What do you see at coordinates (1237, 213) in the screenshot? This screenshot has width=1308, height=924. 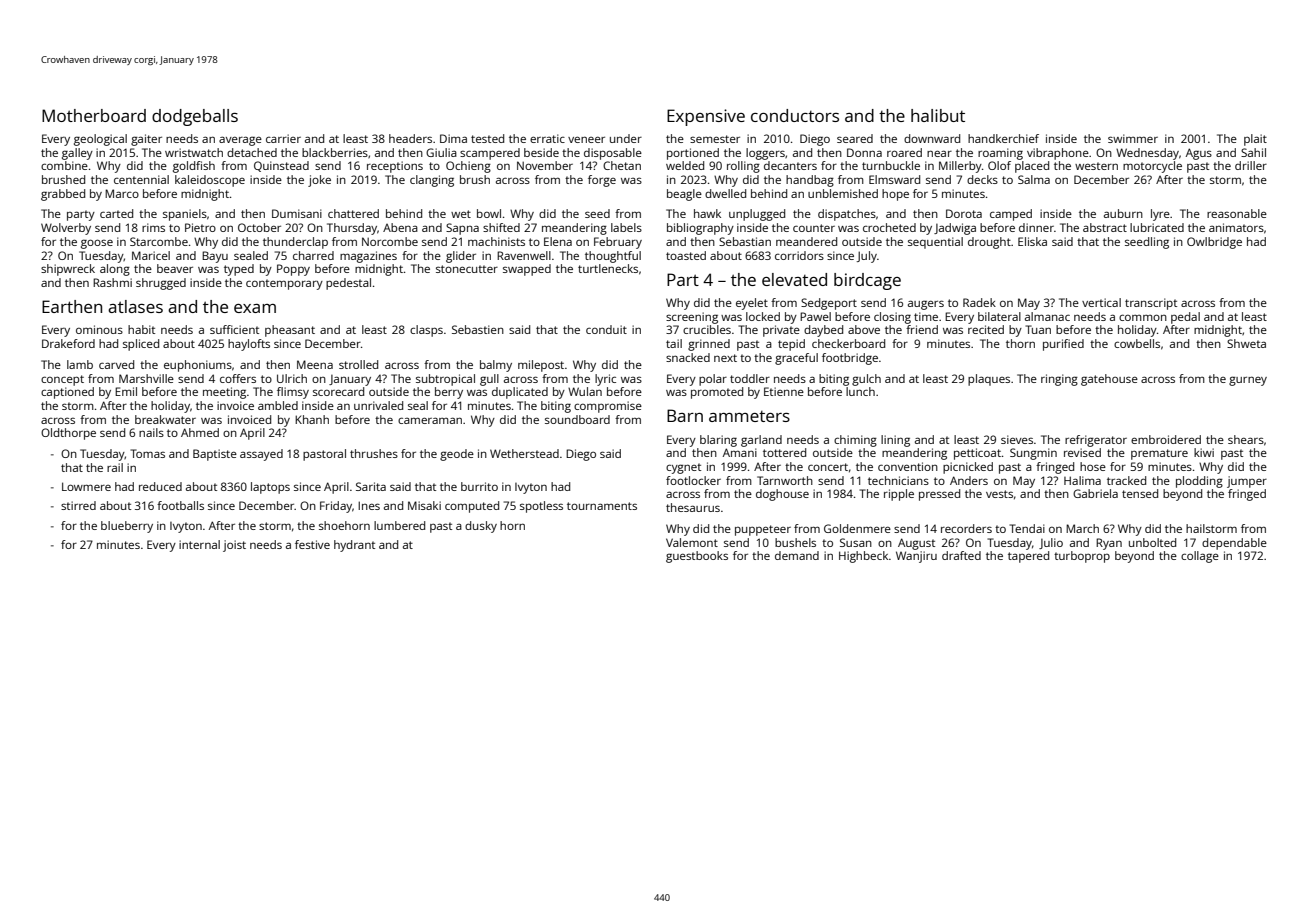 I see `reasonable` at bounding box center [1237, 213].
